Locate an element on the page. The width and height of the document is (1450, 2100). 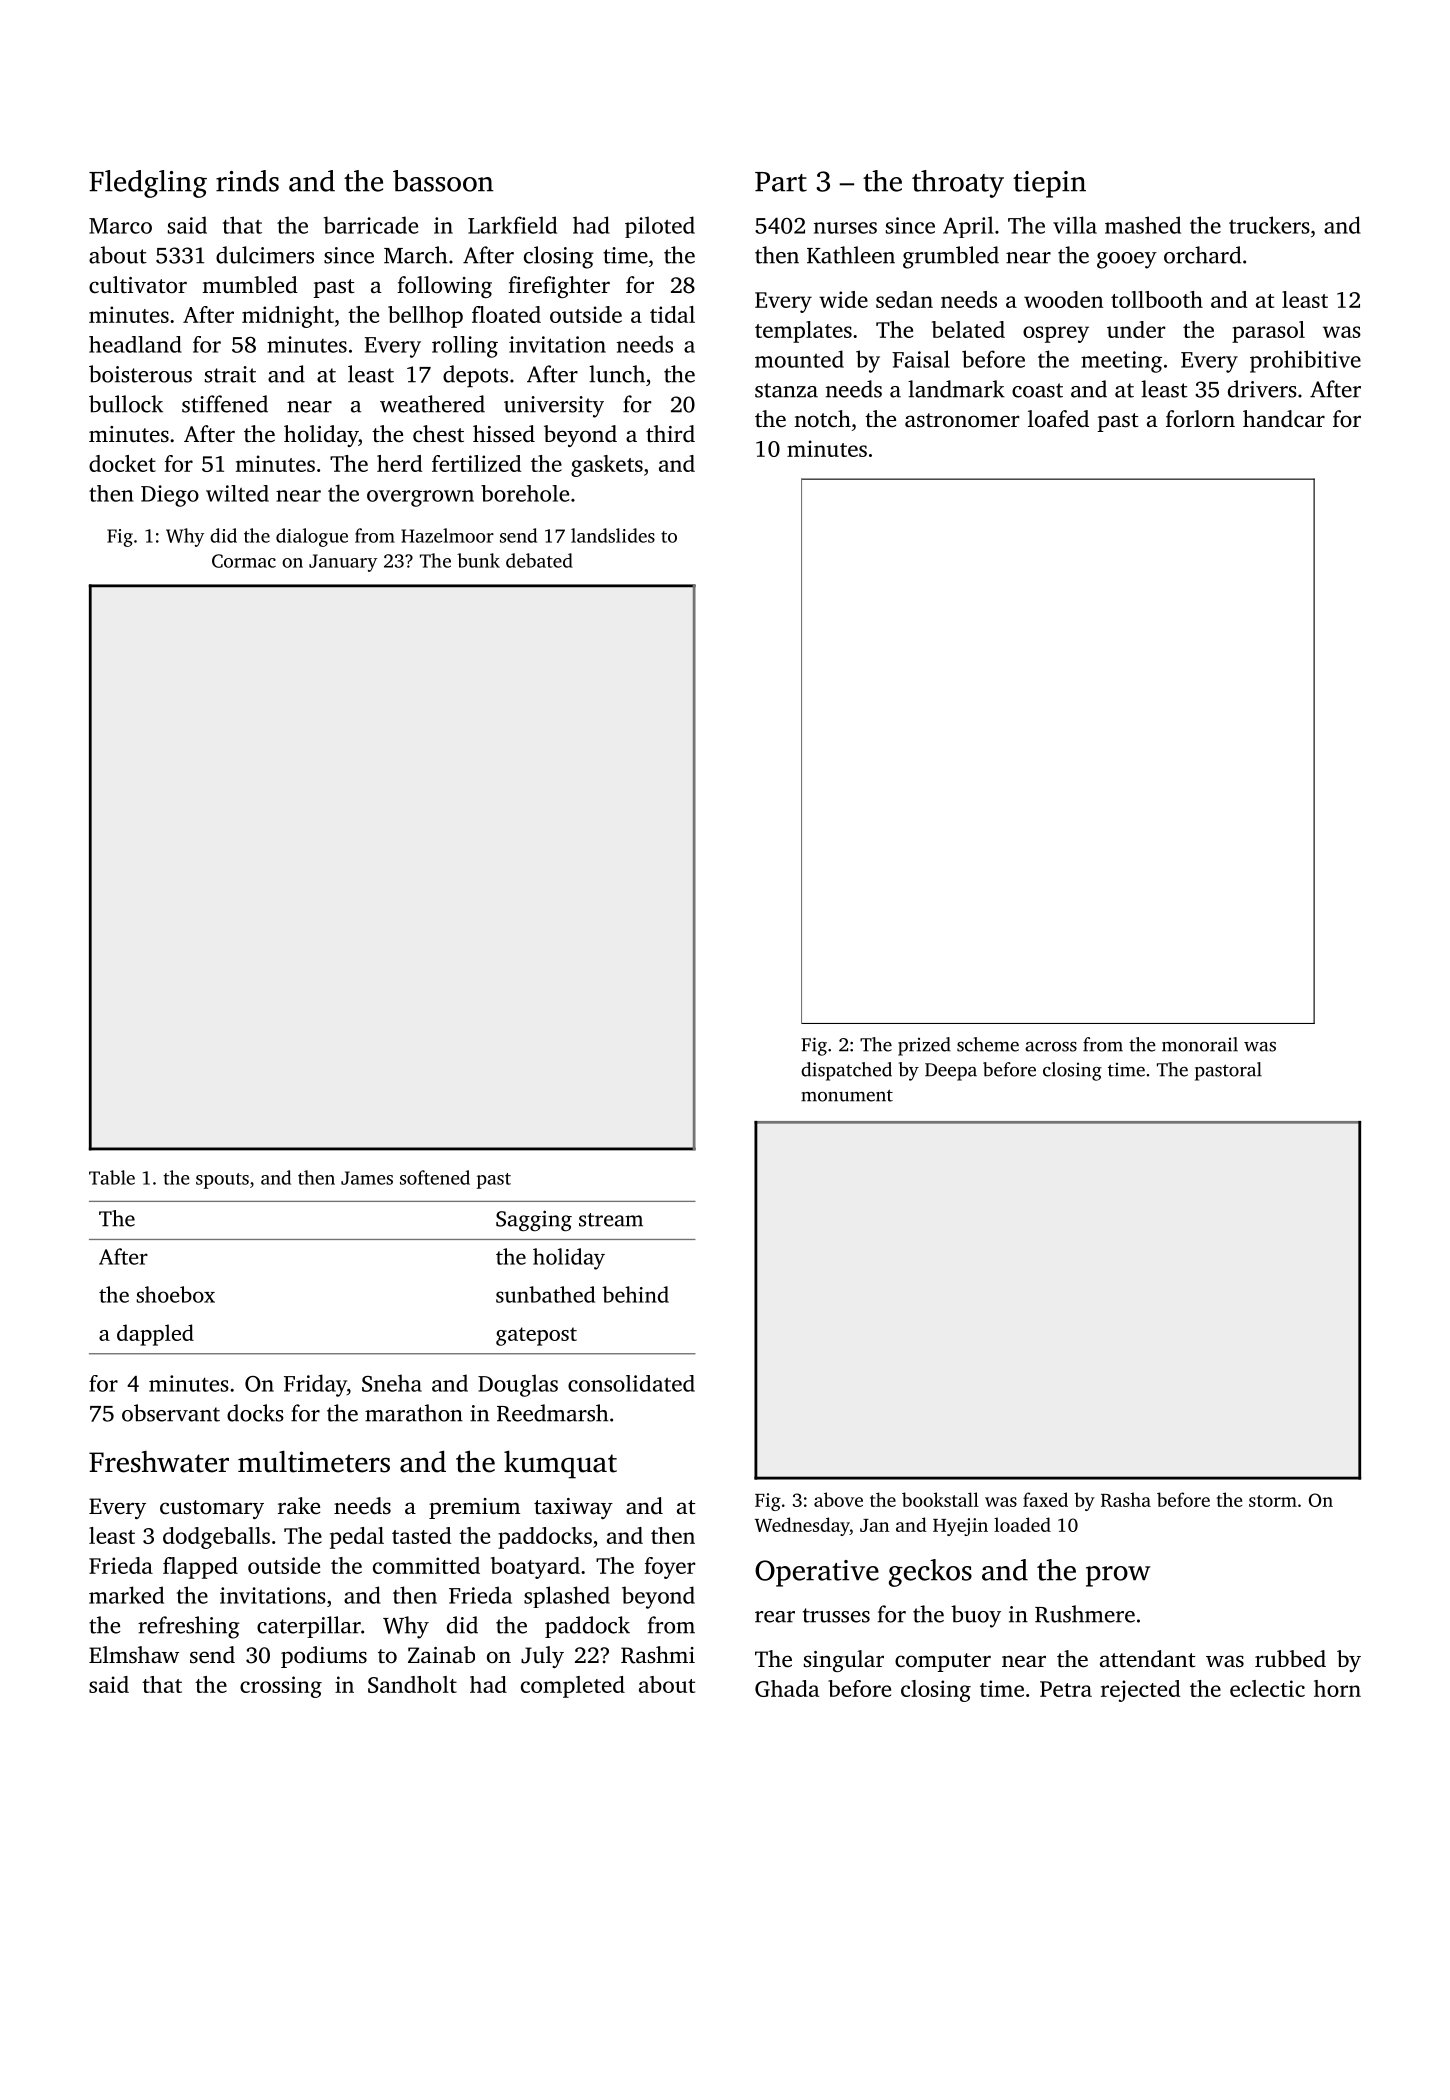
third is located at coordinates (670, 434).
